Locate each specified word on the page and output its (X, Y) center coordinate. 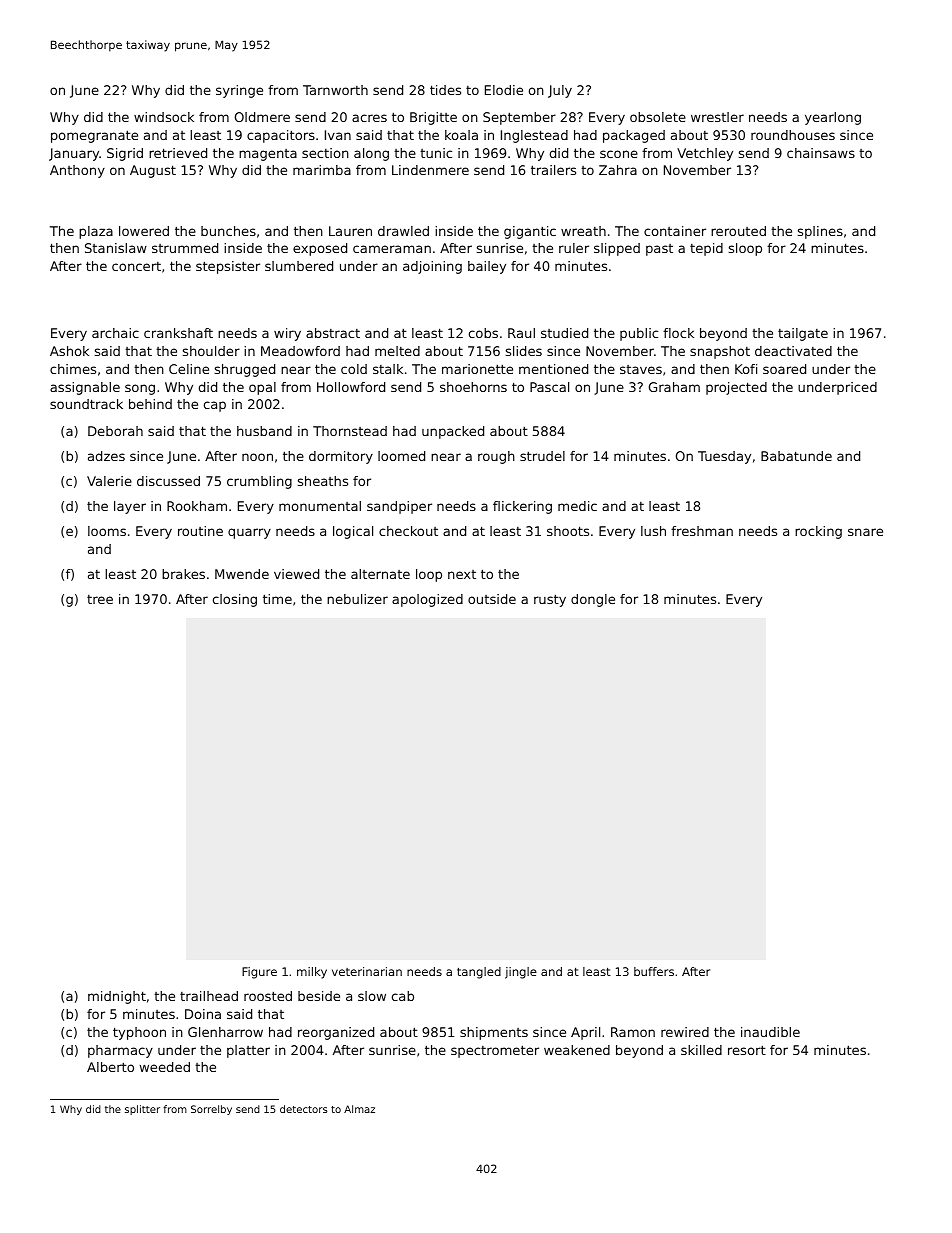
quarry (249, 533)
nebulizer (357, 599)
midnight (117, 997)
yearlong (833, 118)
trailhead (209, 996)
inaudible (770, 1032)
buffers (654, 971)
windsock (164, 117)
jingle (521, 973)
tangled (479, 973)
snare (865, 532)
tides (445, 90)
